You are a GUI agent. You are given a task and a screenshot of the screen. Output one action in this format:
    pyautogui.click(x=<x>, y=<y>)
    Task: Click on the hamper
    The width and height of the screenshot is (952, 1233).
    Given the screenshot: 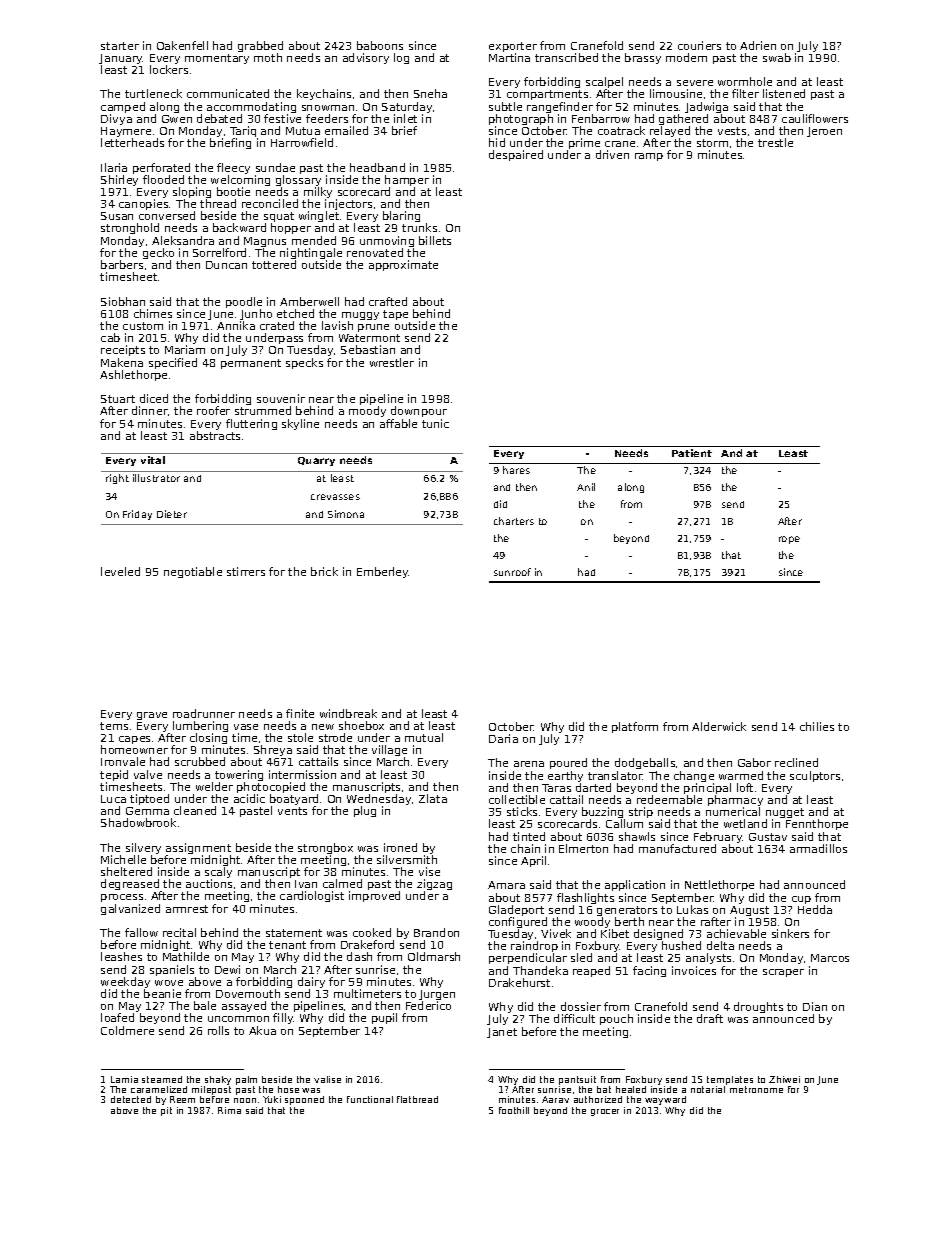 What is the action you would take?
    pyautogui.click(x=407, y=180)
